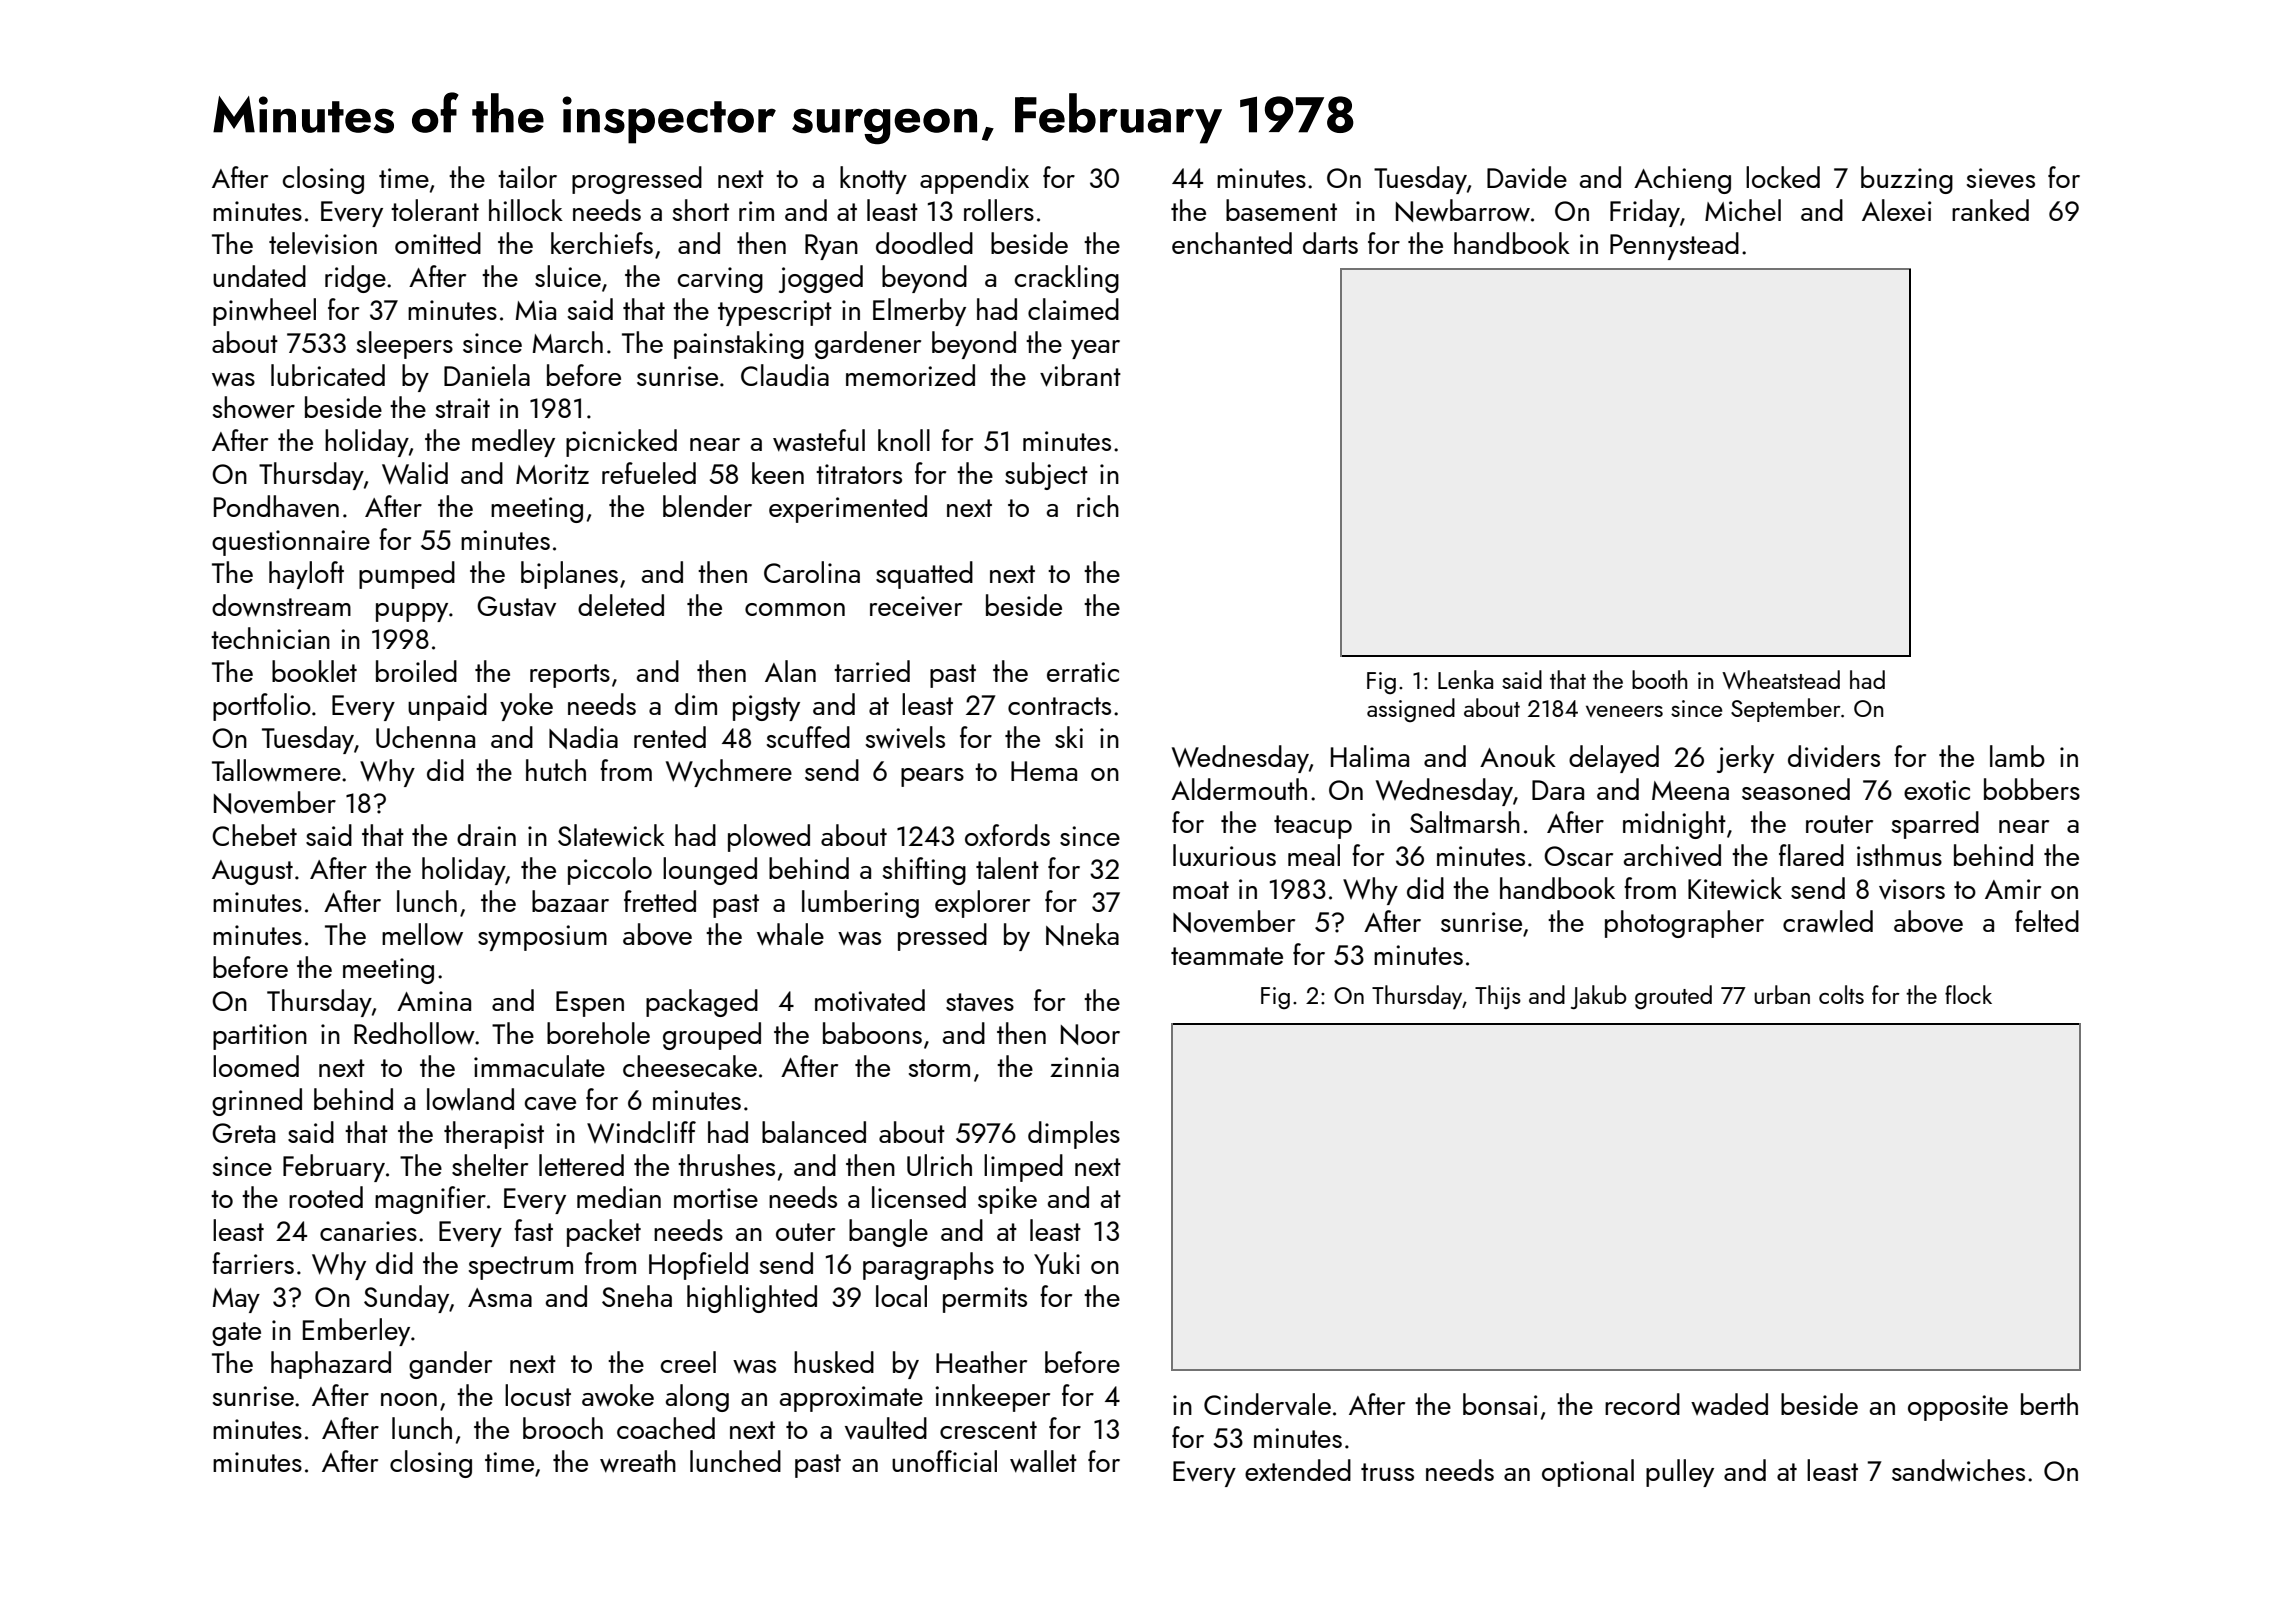 This screenshot has width=2292, height=1620. What do you see at coordinates (570, 676) in the screenshot?
I see `reports` at bounding box center [570, 676].
